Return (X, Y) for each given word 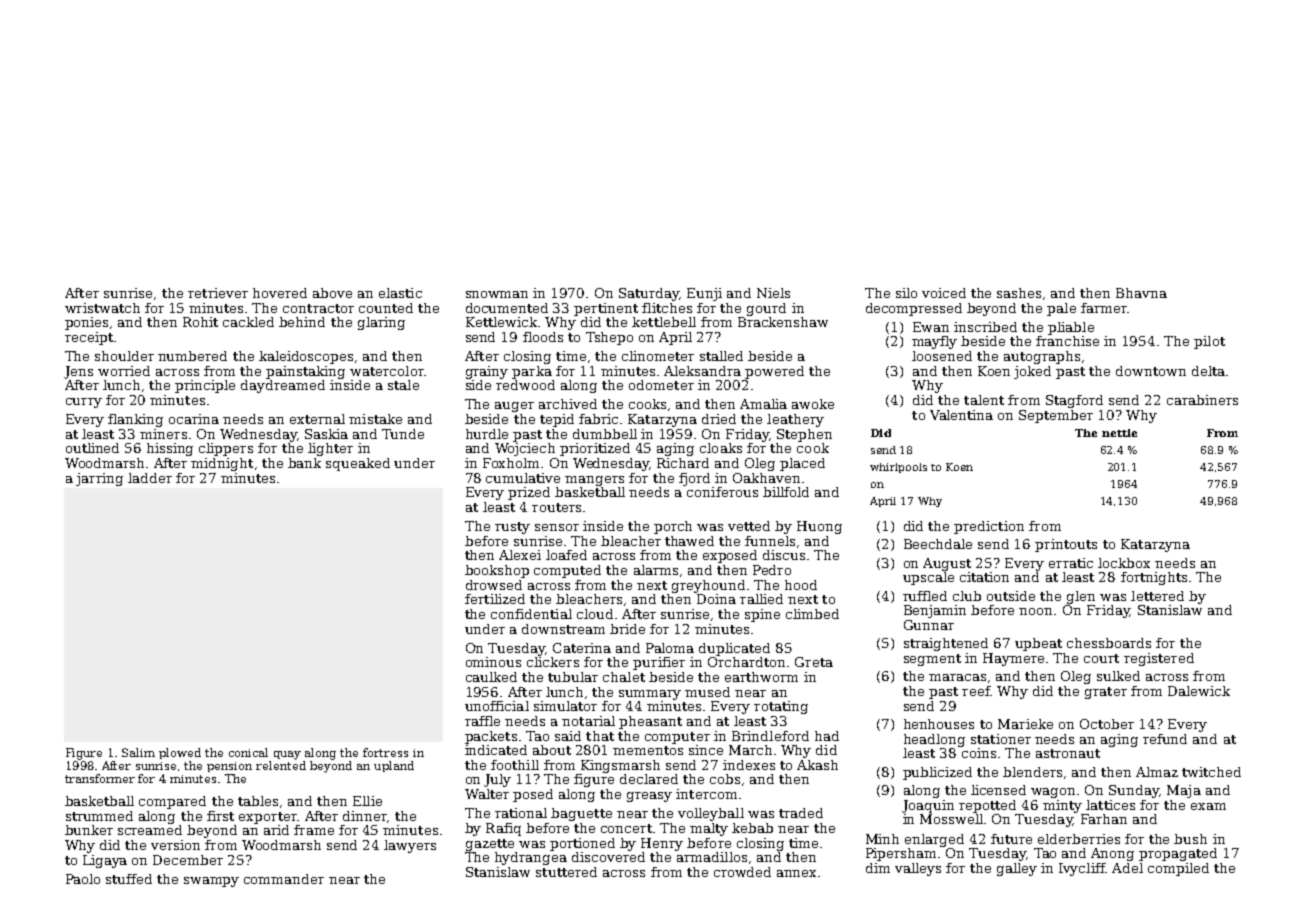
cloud (595, 614)
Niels (773, 293)
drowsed (494, 585)
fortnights (1154, 578)
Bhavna (1141, 293)
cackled (248, 322)
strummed (99, 816)
